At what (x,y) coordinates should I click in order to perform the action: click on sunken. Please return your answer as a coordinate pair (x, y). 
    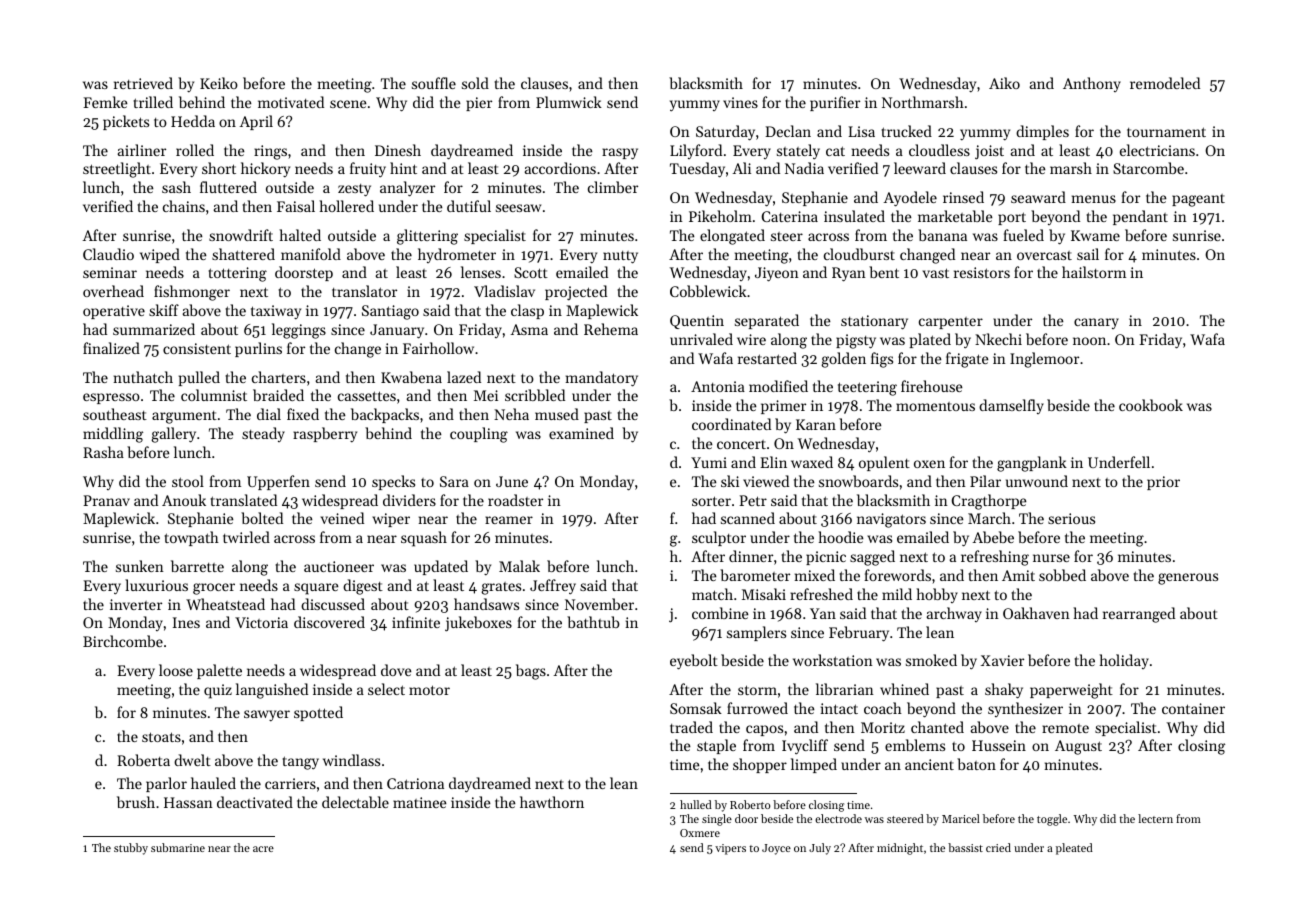
    Looking at the image, I should click on (140, 566).
